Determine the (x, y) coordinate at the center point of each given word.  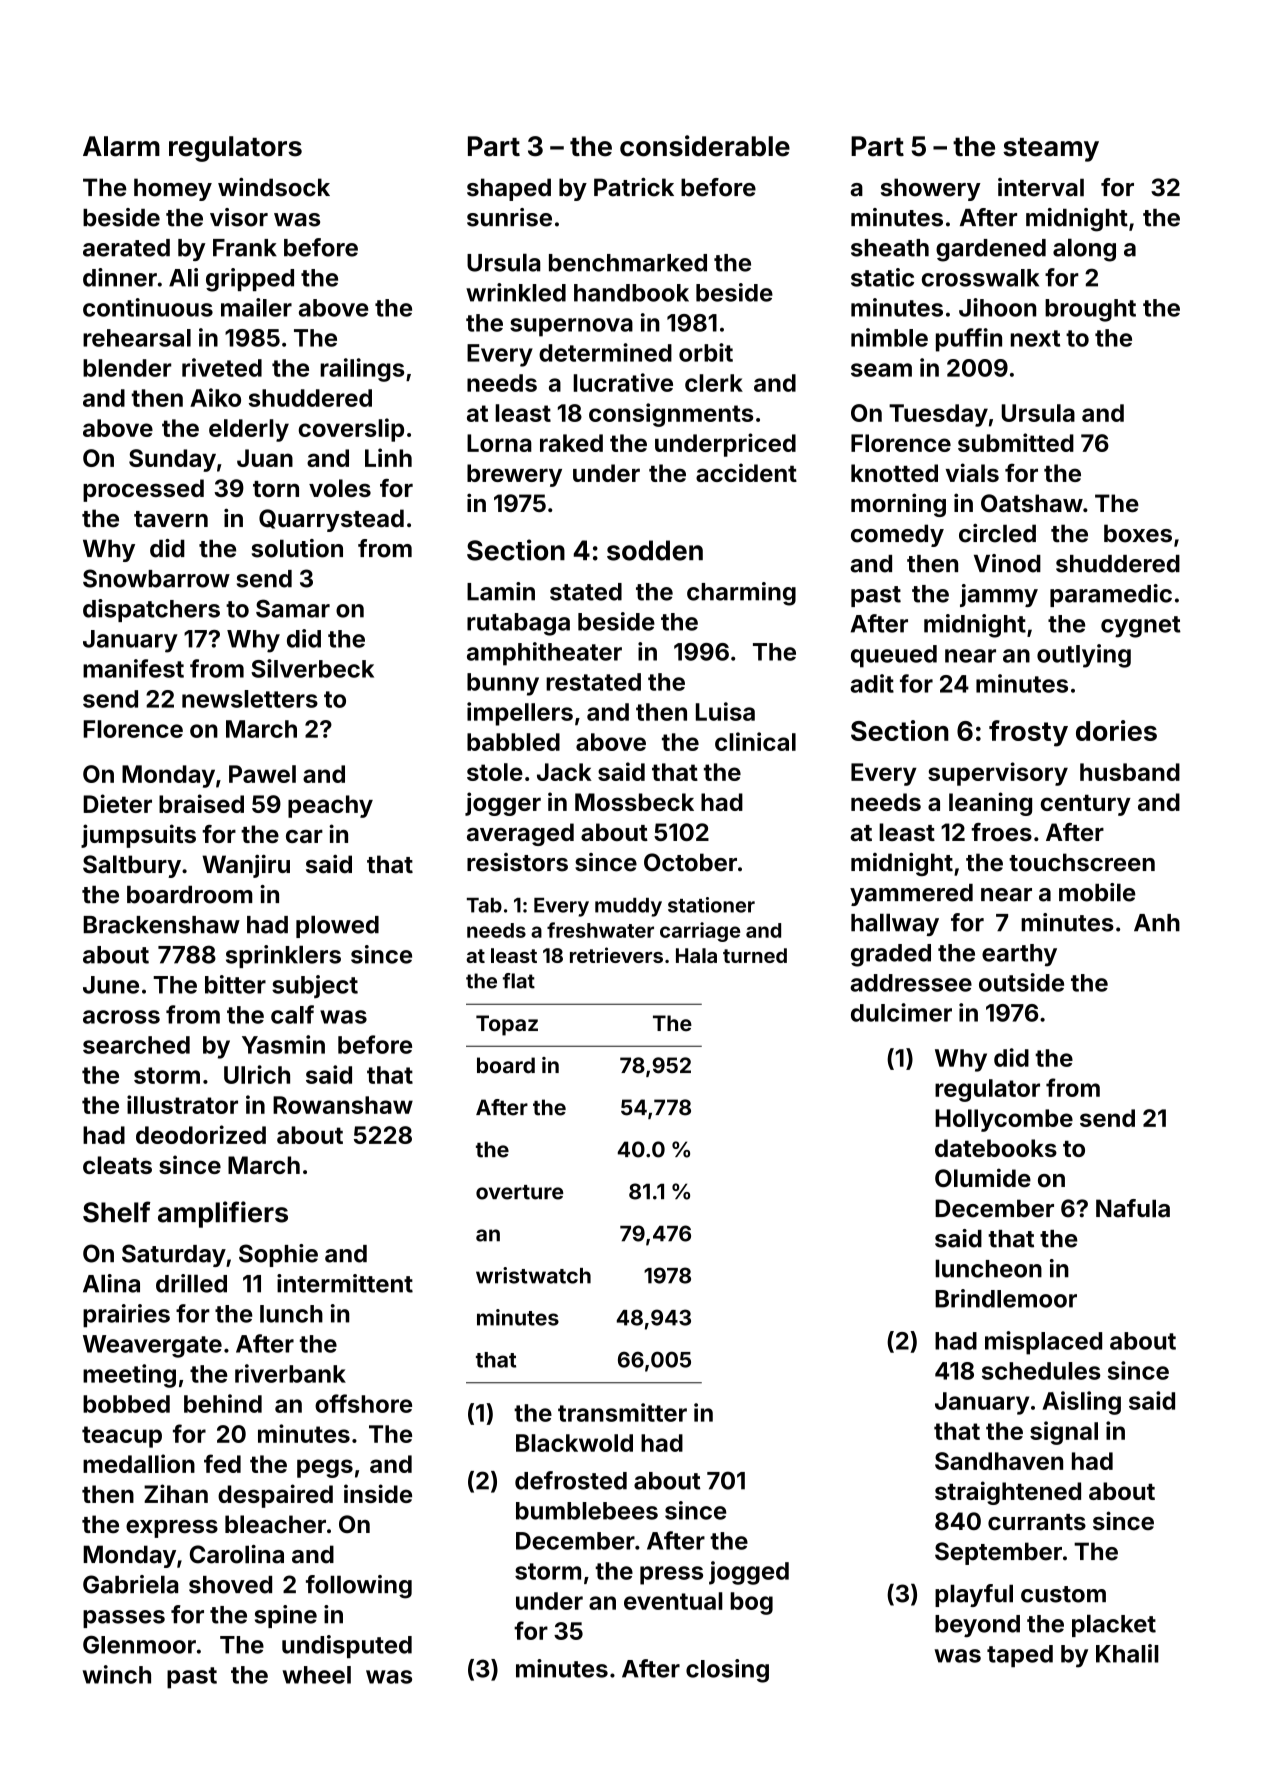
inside (378, 1493)
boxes (1138, 533)
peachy (330, 806)
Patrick (634, 187)
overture (519, 1192)
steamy (1051, 150)
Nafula (1133, 1208)
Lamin (501, 591)
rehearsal (137, 338)
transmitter (622, 1412)
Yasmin (283, 1044)
